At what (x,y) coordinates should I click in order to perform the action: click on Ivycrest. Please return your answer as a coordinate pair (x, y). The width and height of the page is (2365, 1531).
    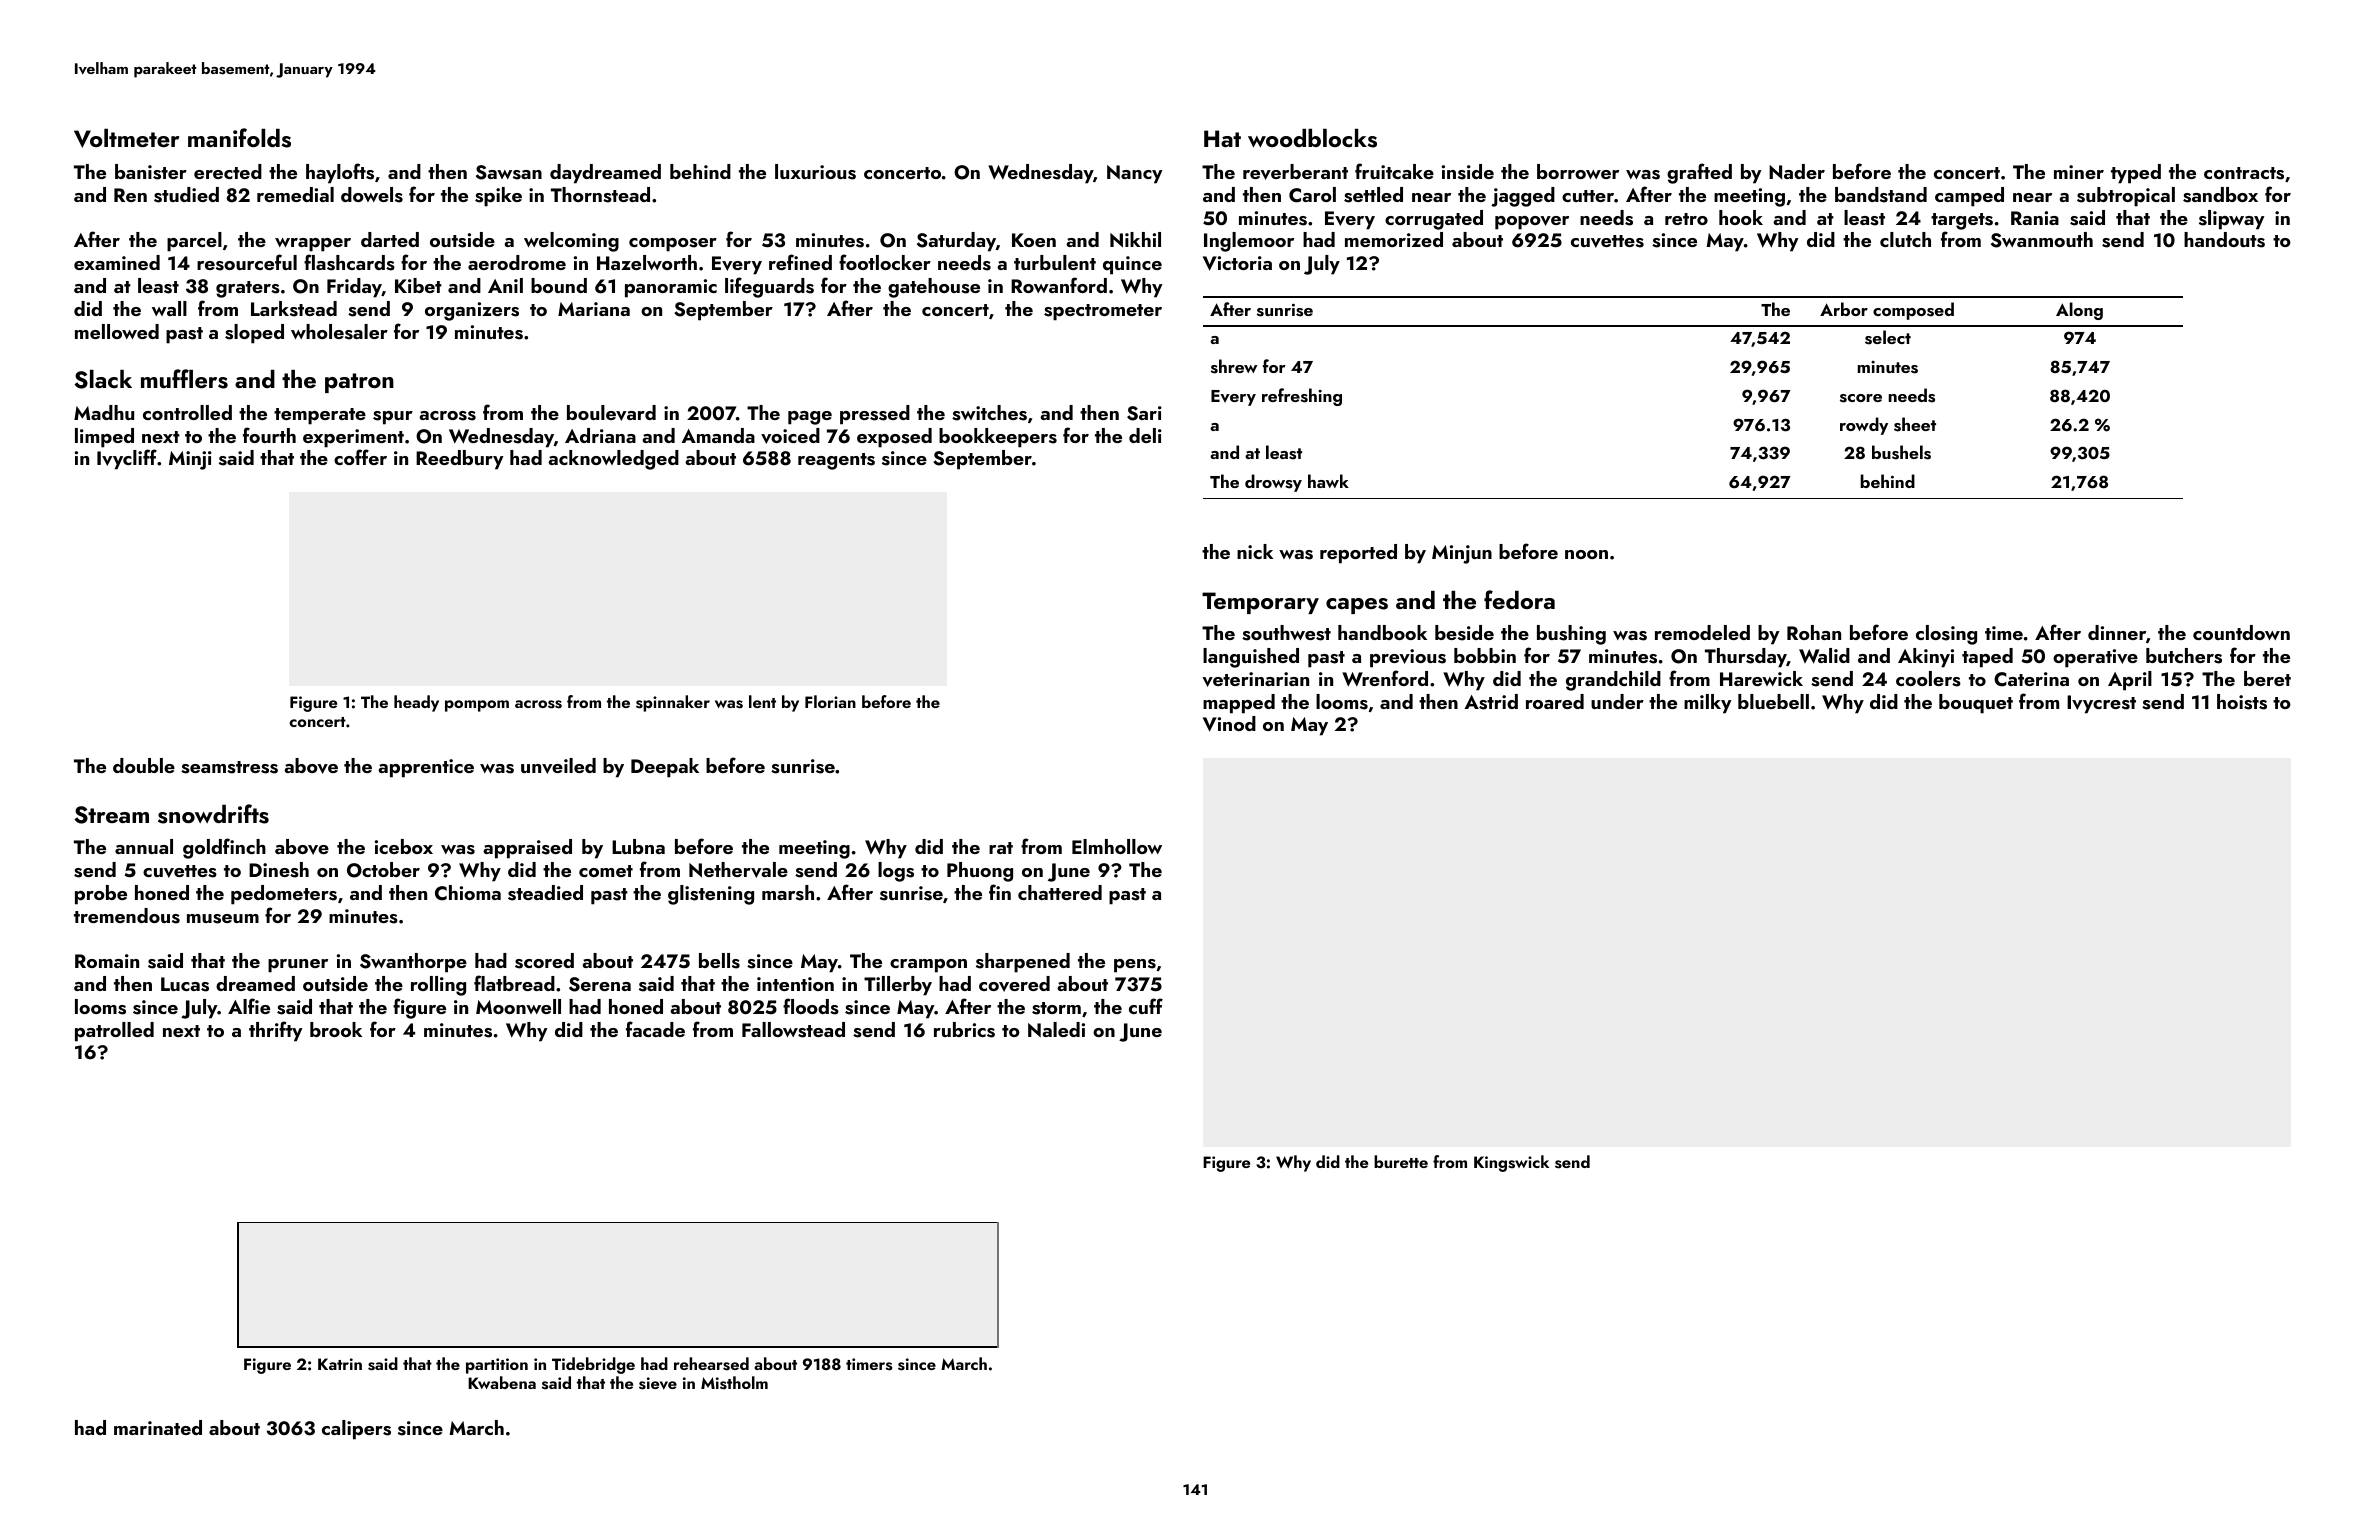
    Looking at the image, I should click on (2101, 704).
